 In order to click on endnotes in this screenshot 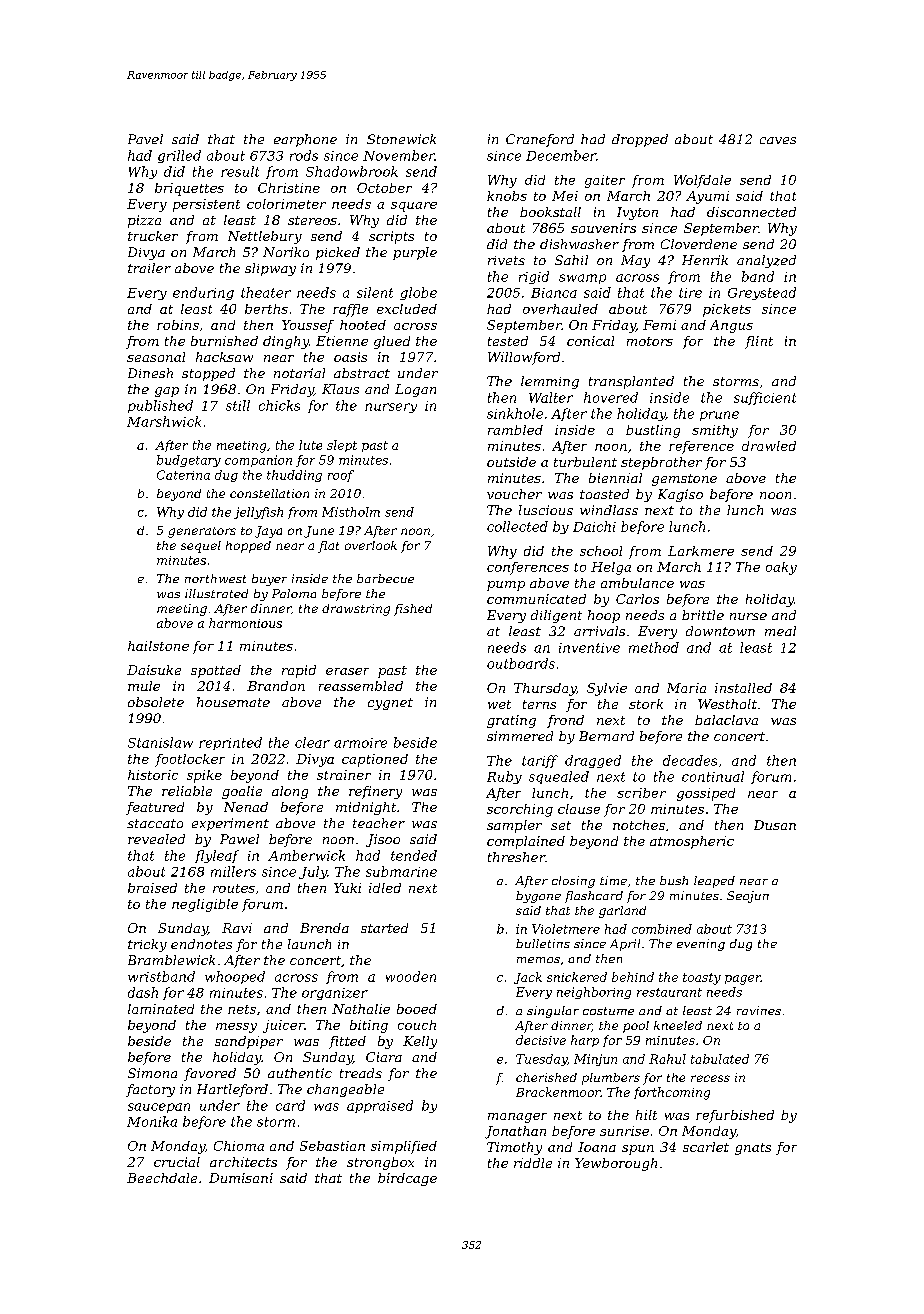, I will do `click(201, 944)`.
